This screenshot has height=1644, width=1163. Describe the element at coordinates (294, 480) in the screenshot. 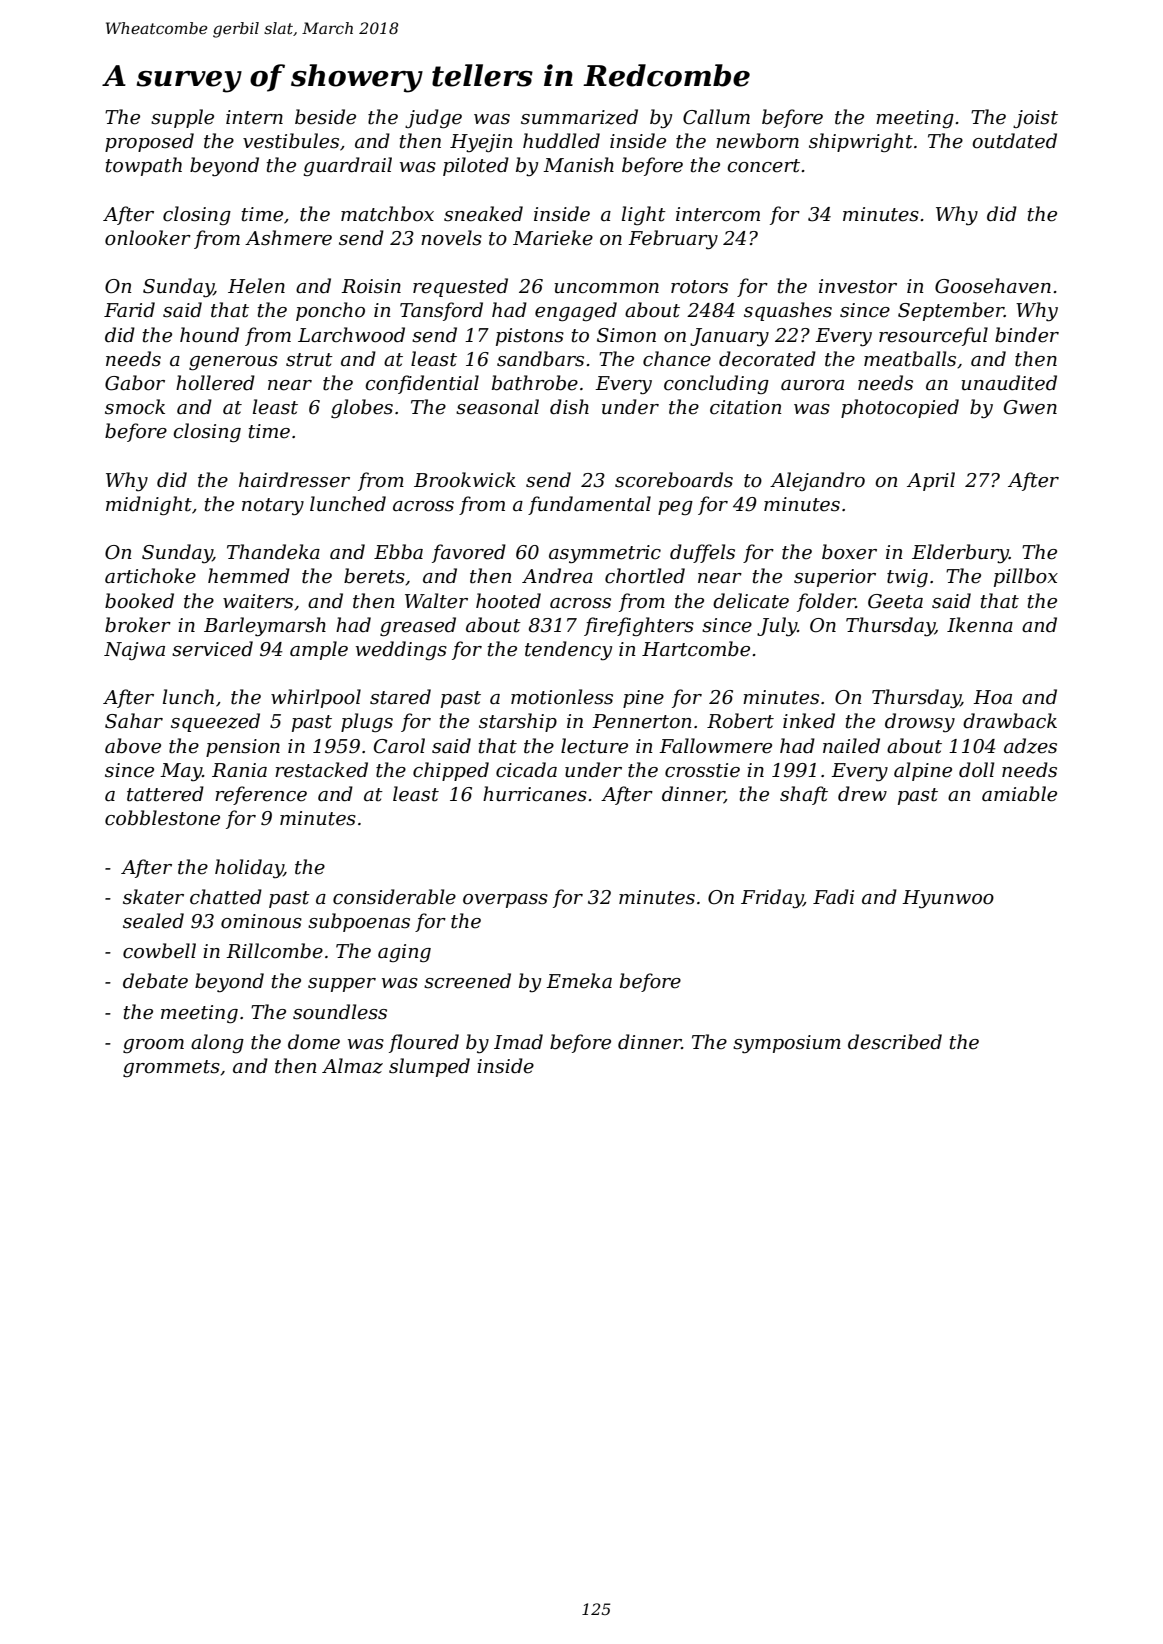

I see `hairdresser` at that location.
